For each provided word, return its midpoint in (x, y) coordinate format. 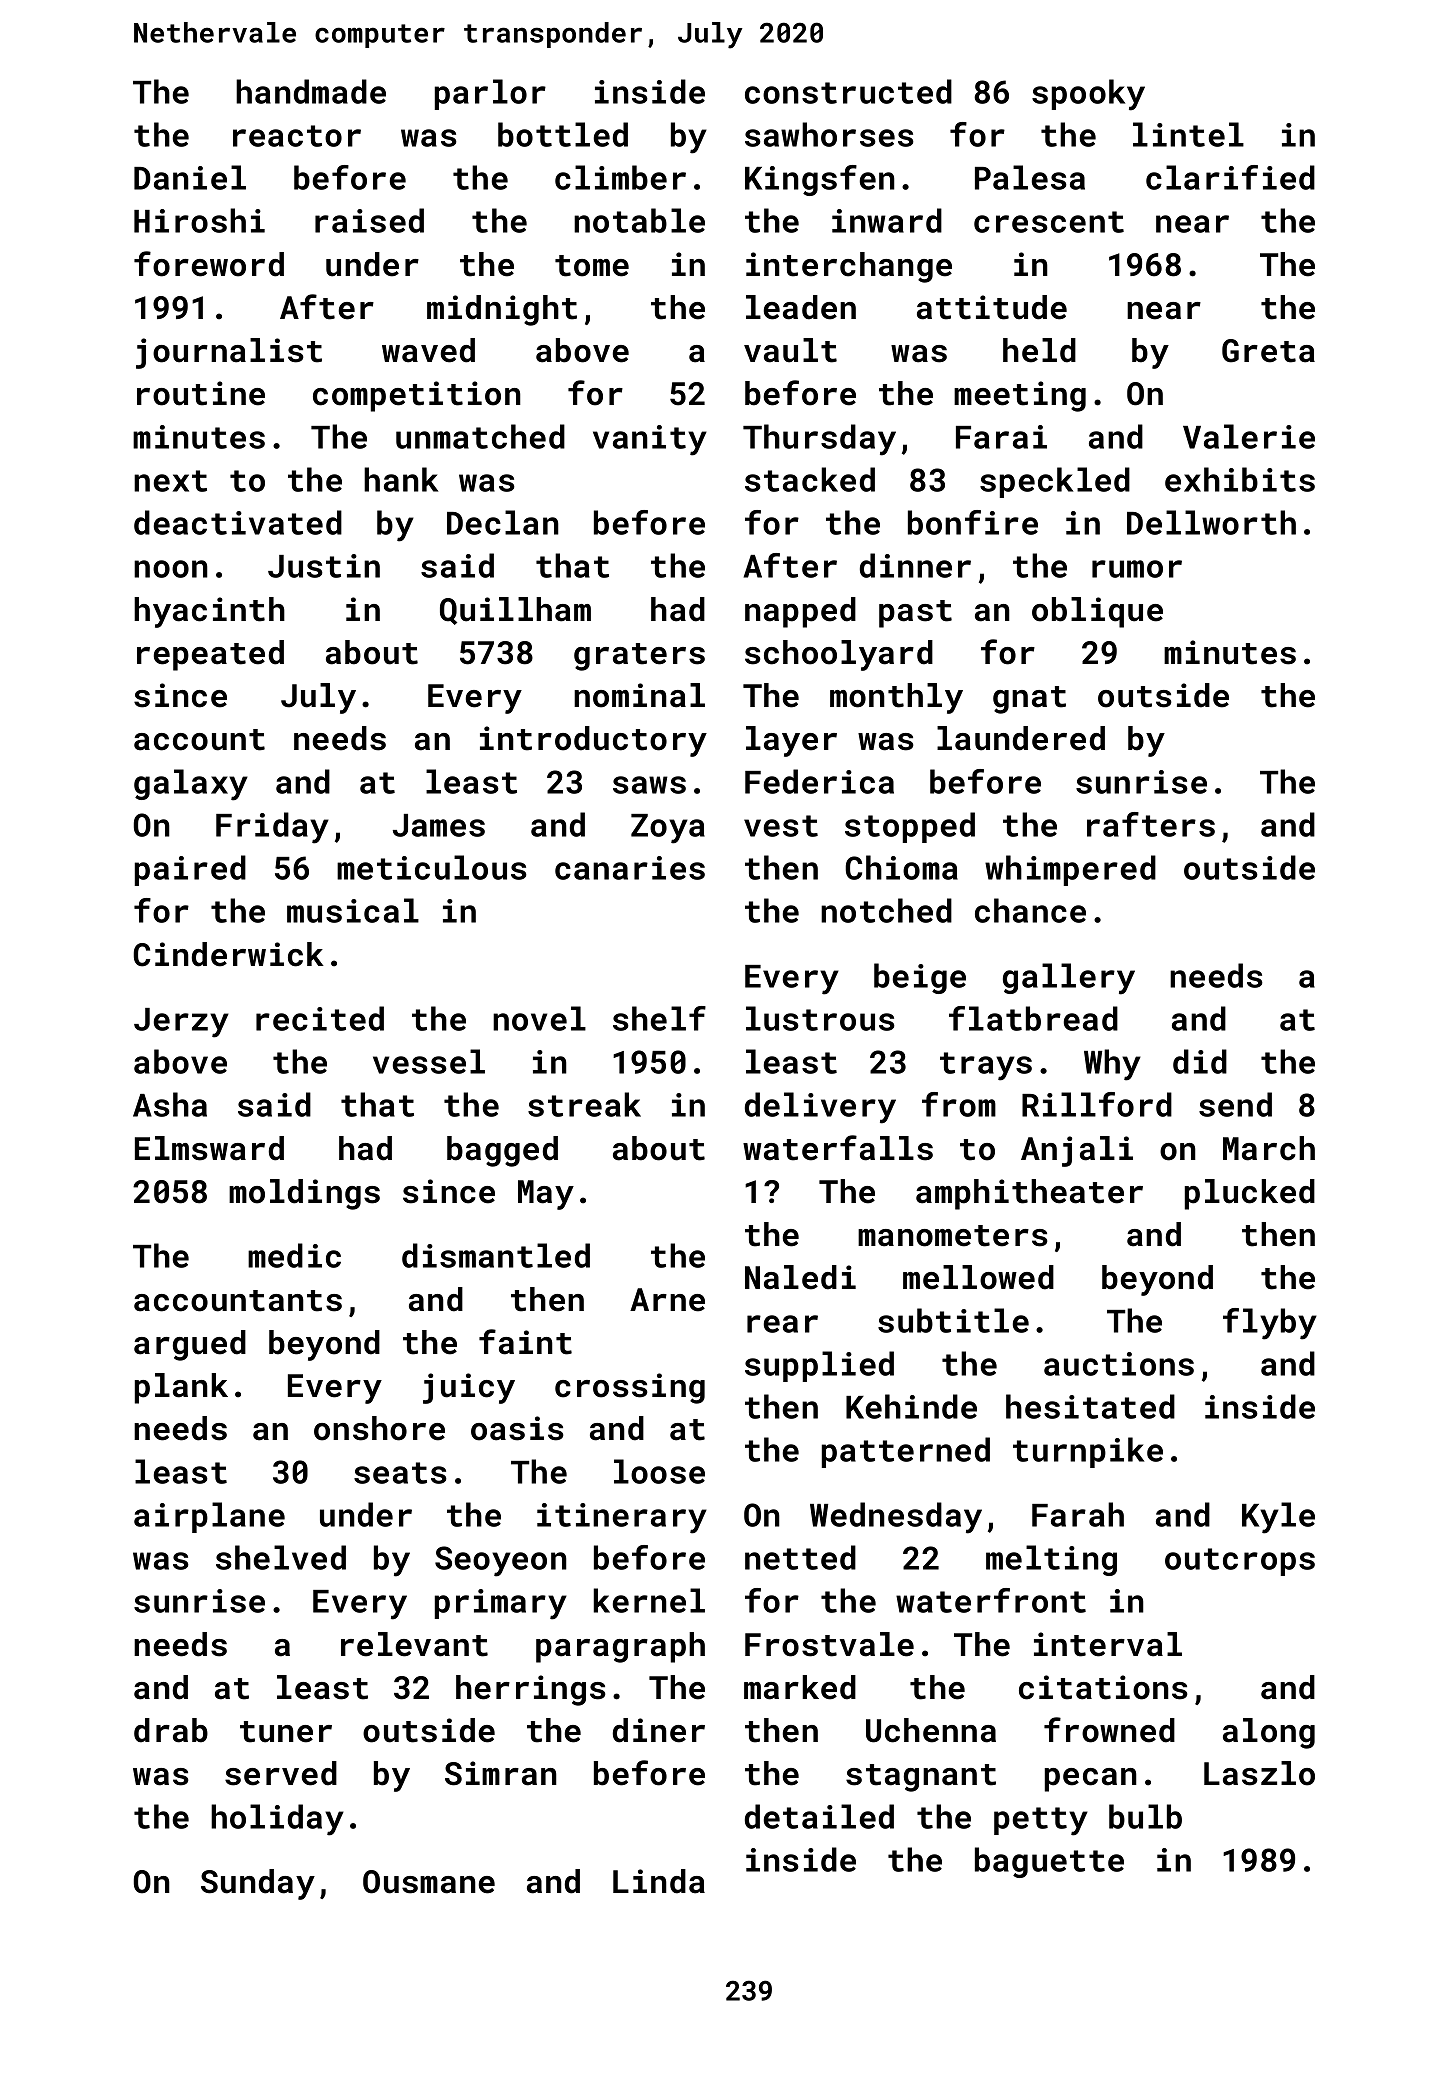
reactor (297, 136)
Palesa (1030, 177)
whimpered (1070, 870)
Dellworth (1211, 522)
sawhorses (829, 134)
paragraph (620, 1647)
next (170, 481)
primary (501, 1604)
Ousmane (429, 1882)
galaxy (191, 785)
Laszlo (1259, 1773)
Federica (819, 781)
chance (1030, 910)
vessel (429, 1061)
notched (886, 910)
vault (790, 350)
